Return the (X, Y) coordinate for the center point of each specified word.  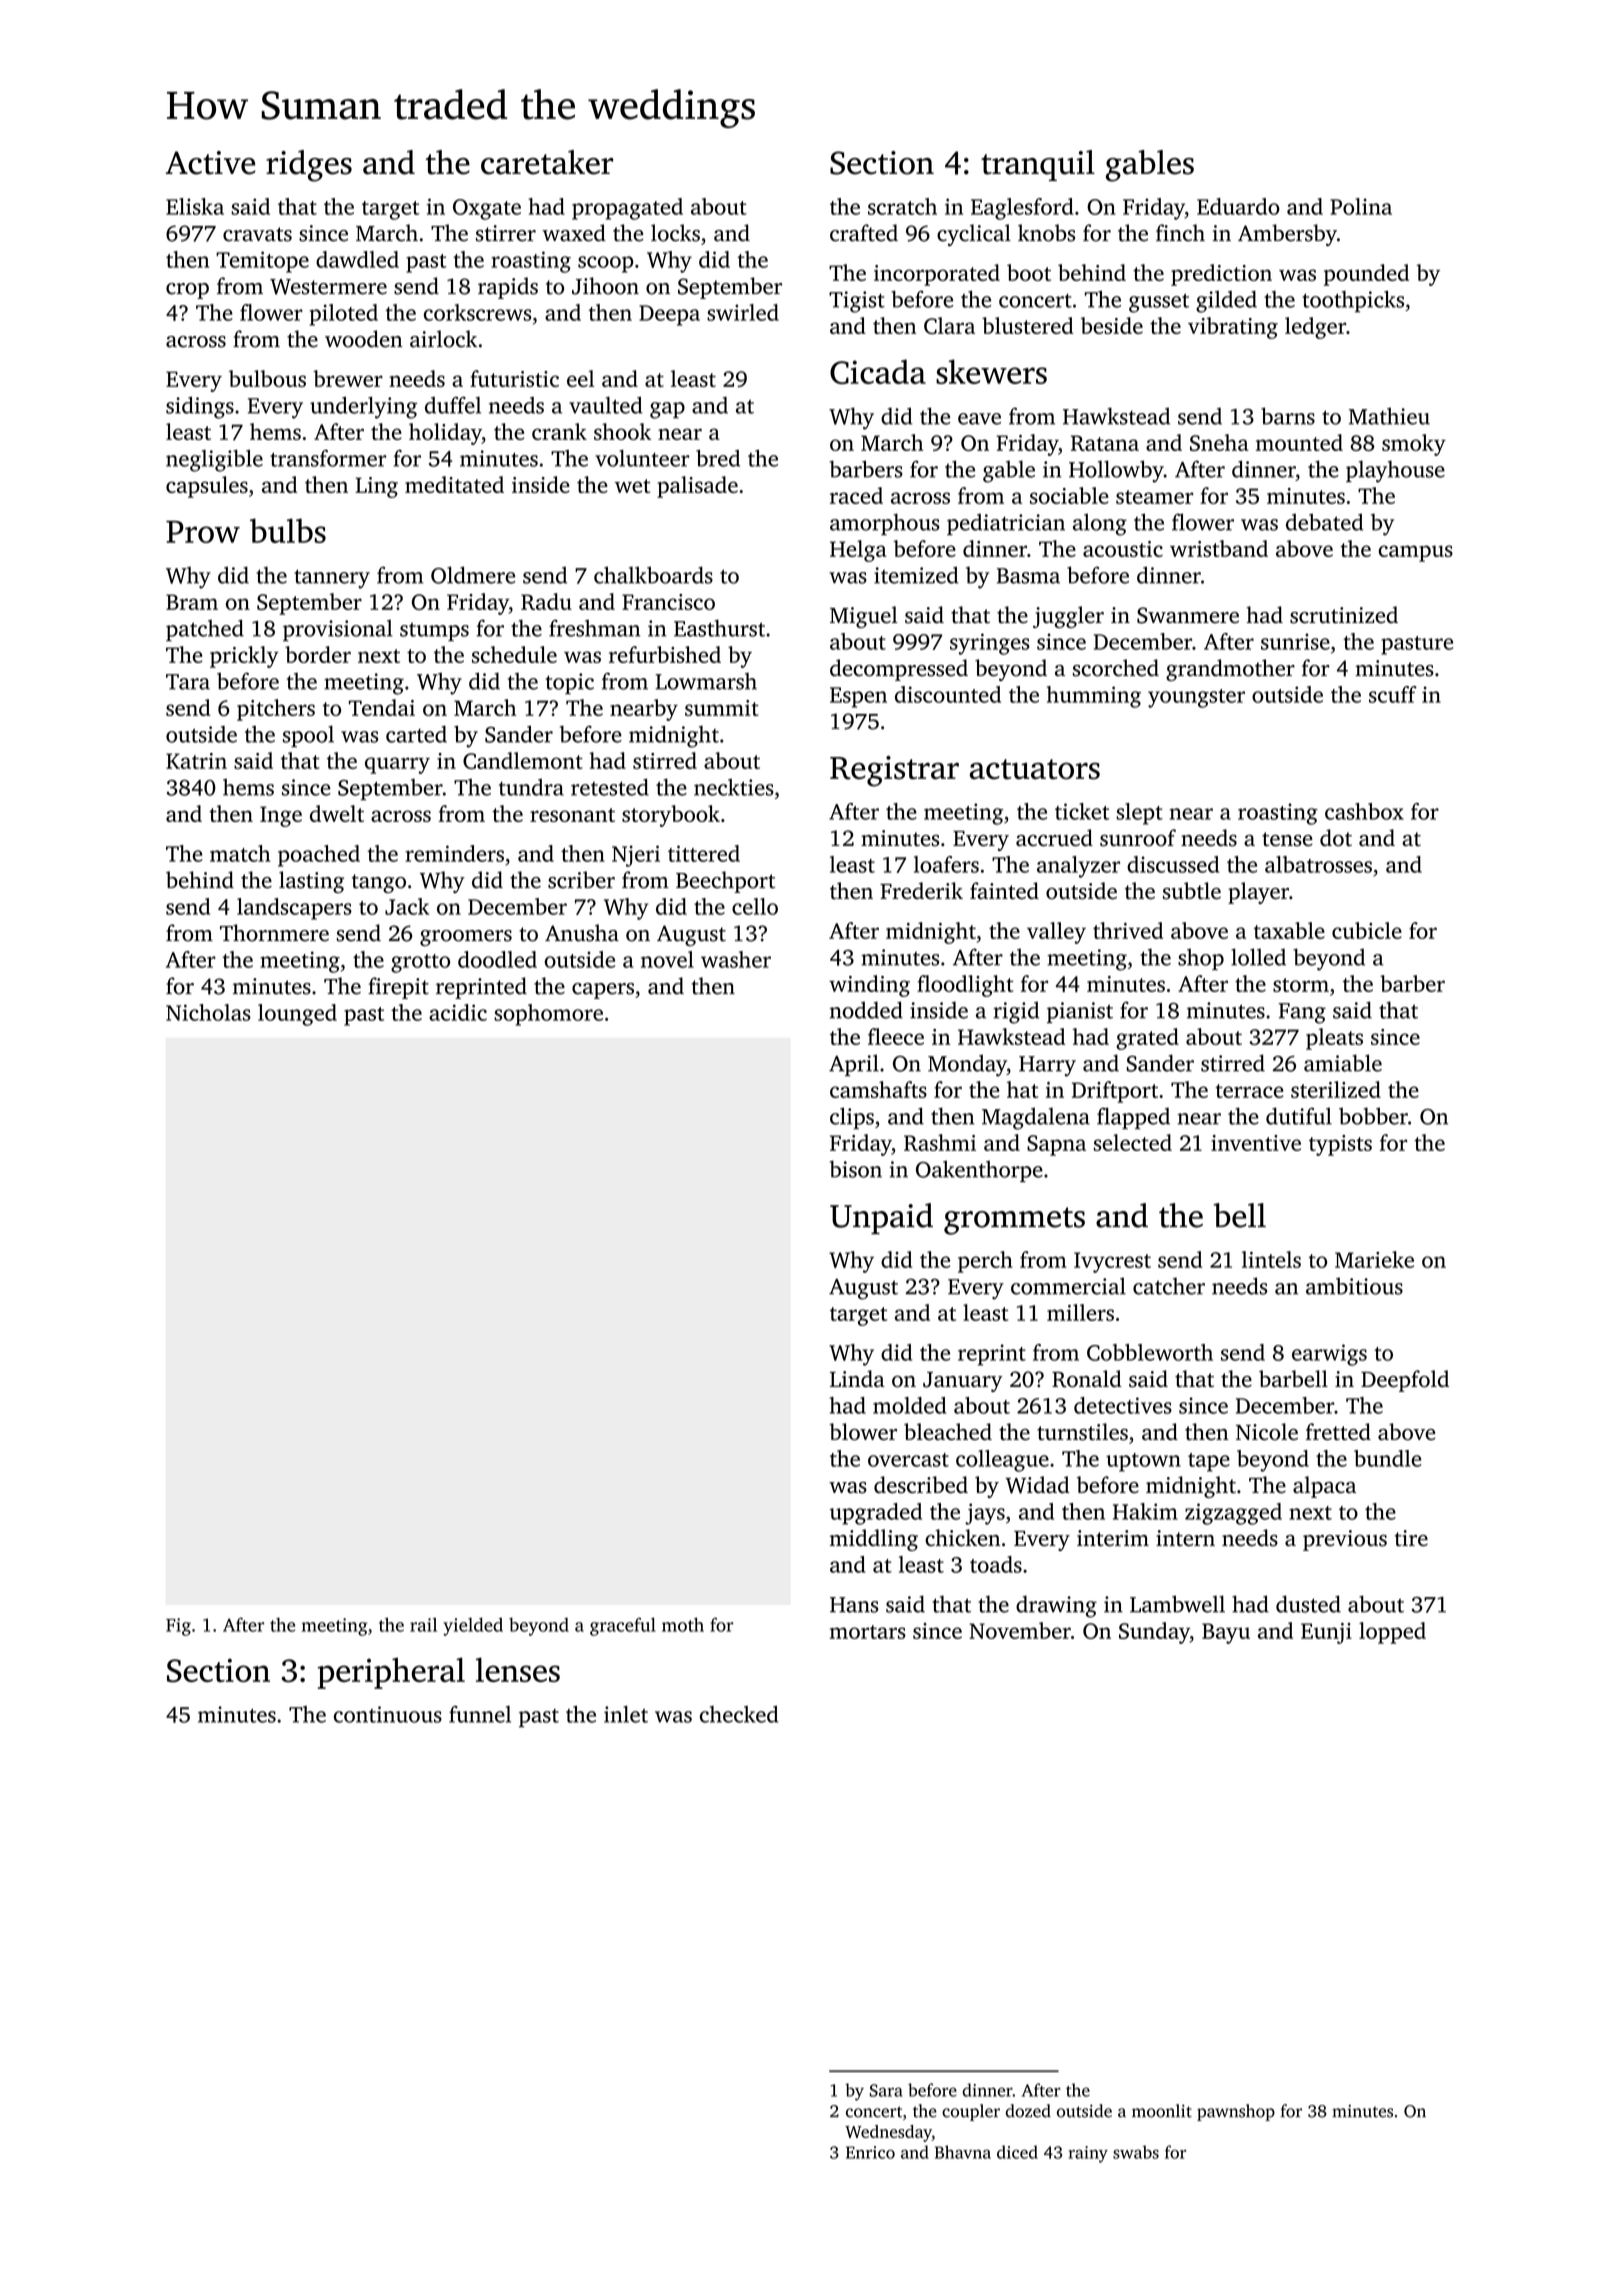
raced (856, 495)
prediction (1221, 275)
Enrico (870, 2152)
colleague (1002, 1461)
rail (423, 1624)
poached (319, 856)
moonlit (1162, 2111)
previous (1345, 1540)
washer (736, 959)
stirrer (506, 233)
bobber (1373, 1116)
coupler (971, 2112)
